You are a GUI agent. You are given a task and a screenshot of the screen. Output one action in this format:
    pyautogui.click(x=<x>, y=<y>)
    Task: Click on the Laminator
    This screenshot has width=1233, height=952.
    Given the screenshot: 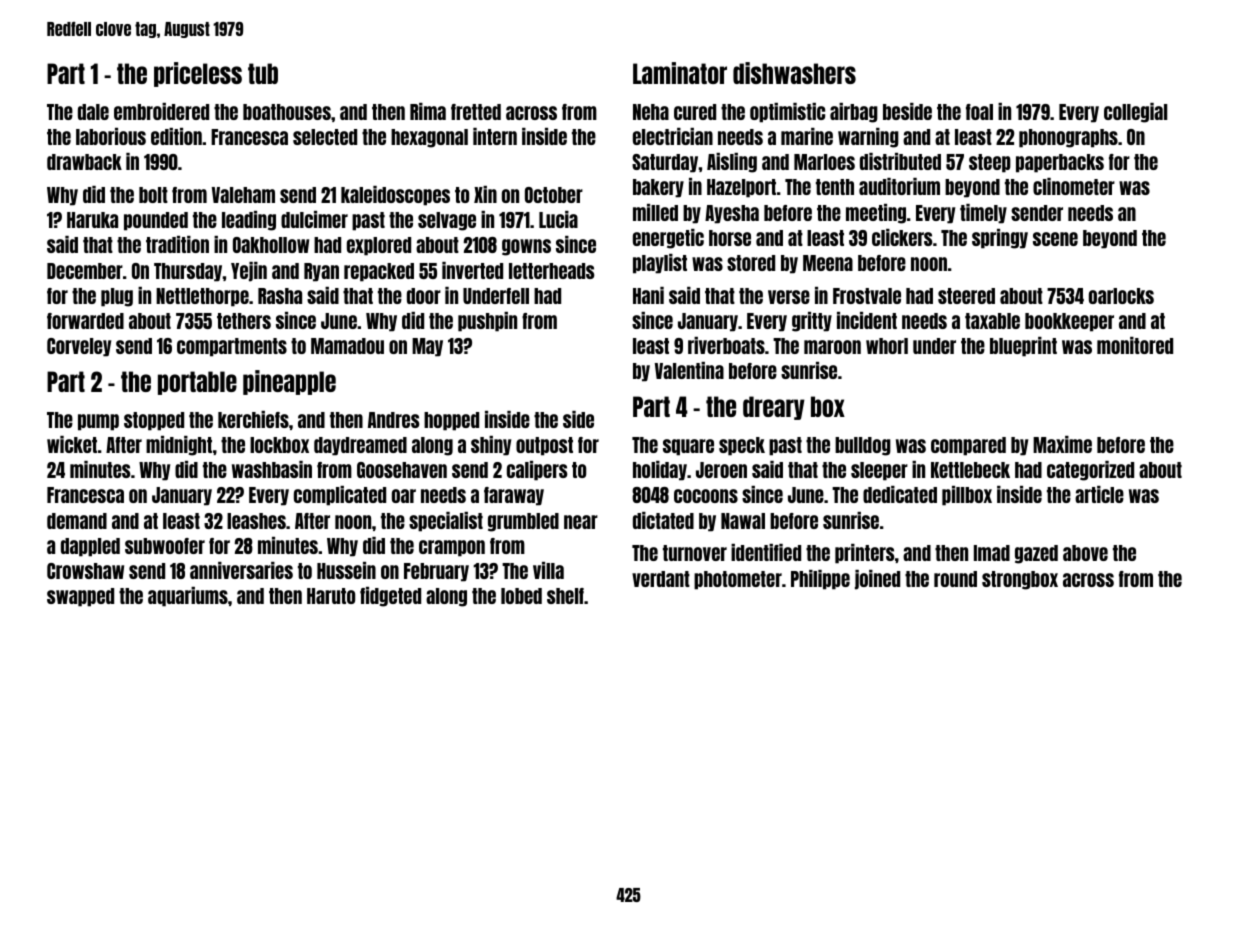 What is the action you would take?
    pyautogui.click(x=680, y=73)
